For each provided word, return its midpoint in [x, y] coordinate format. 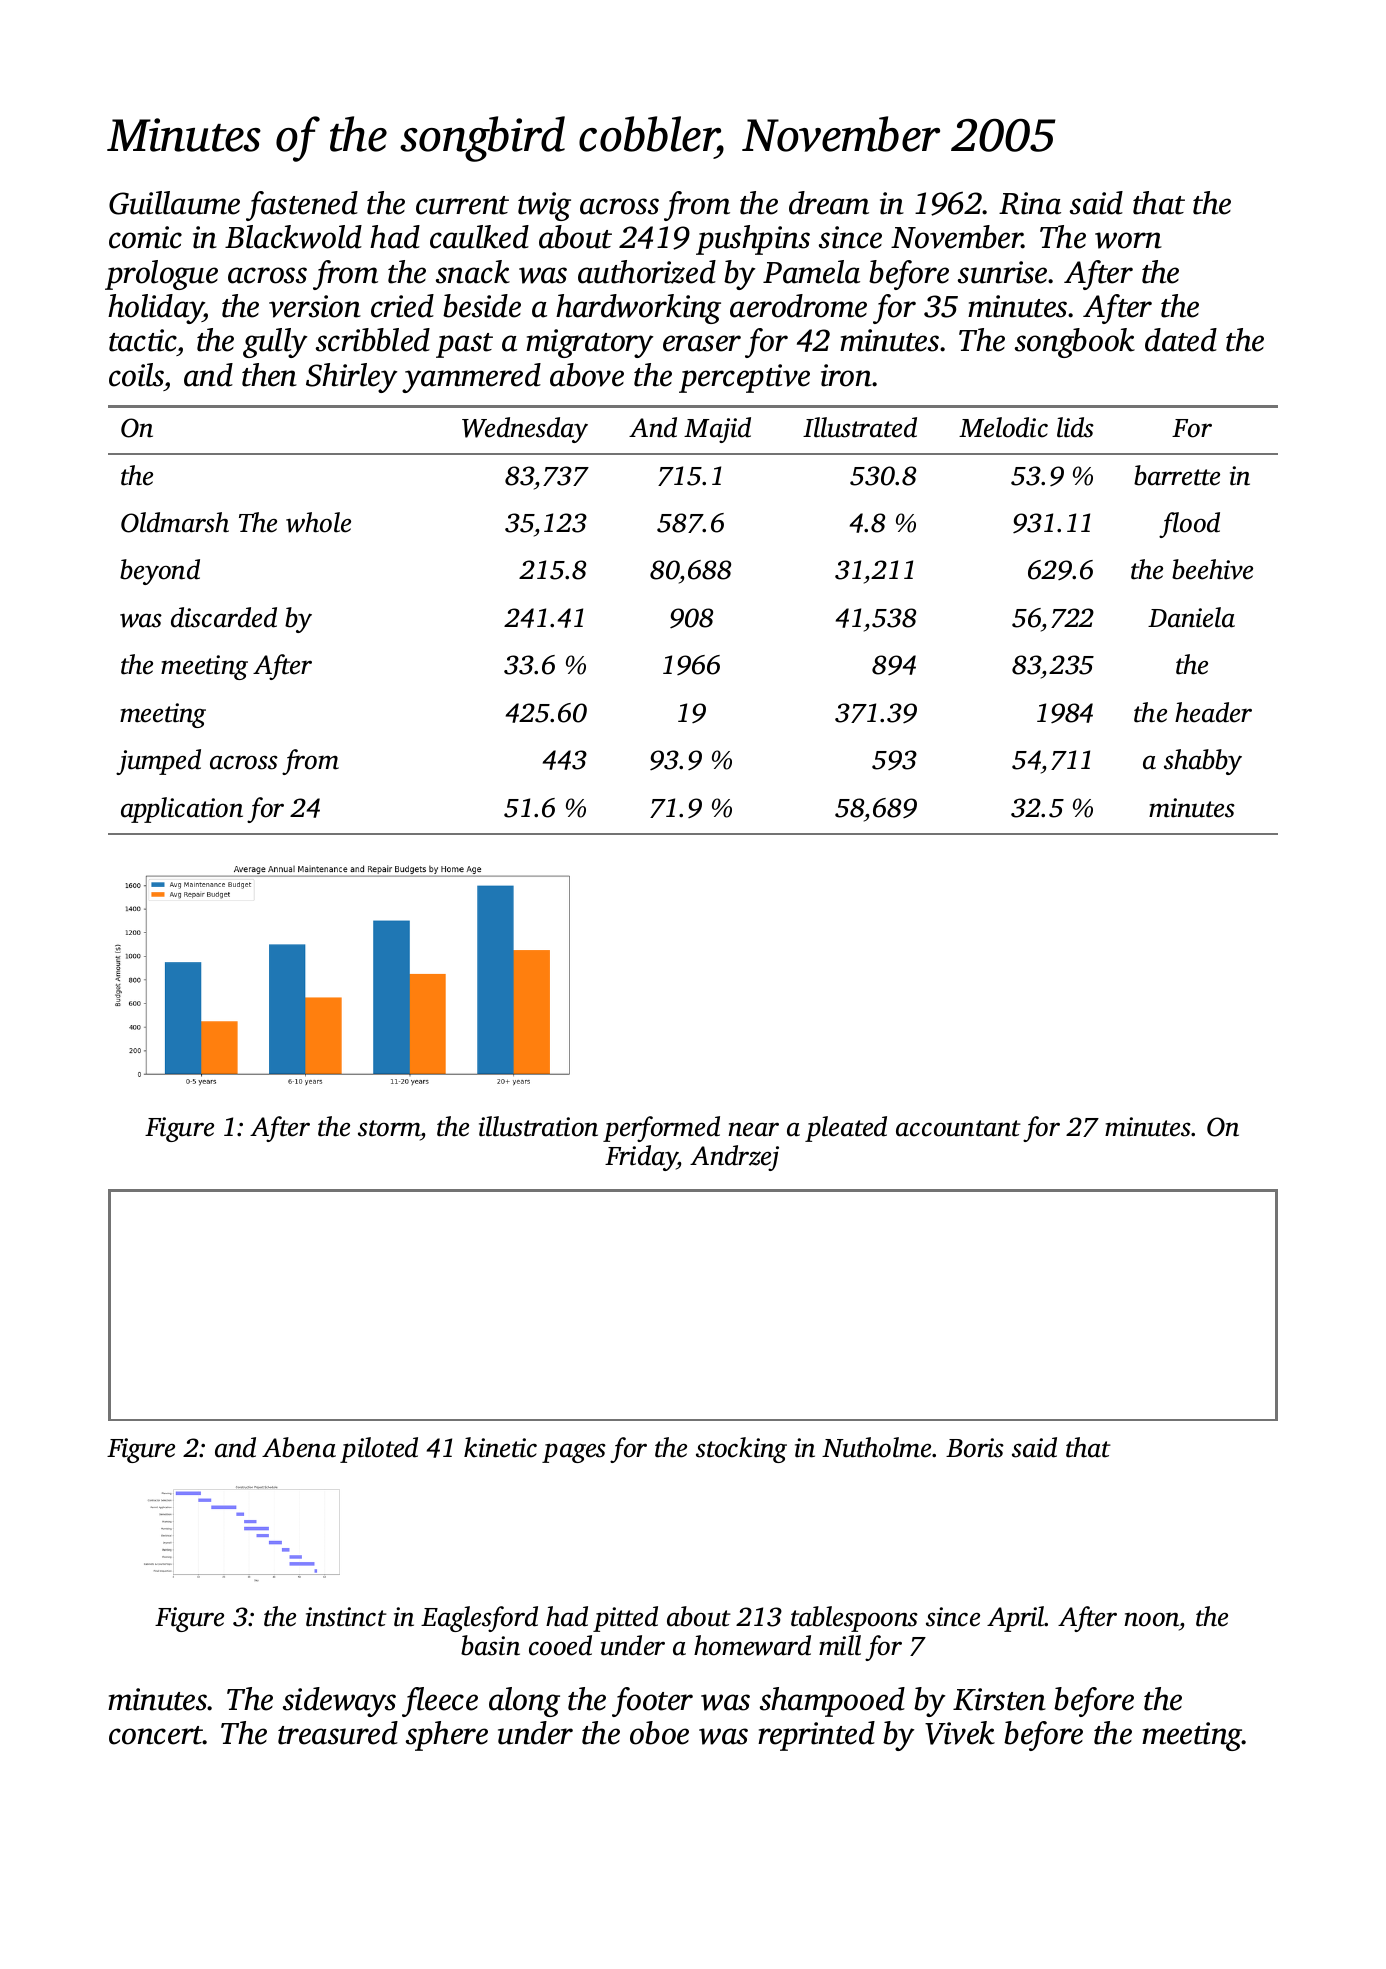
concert [156, 1735]
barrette [1177, 475]
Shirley [351, 378]
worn [1128, 240]
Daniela [1191, 617]
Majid [717, 430]
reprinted [816, 1736]
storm [389, 1128]
